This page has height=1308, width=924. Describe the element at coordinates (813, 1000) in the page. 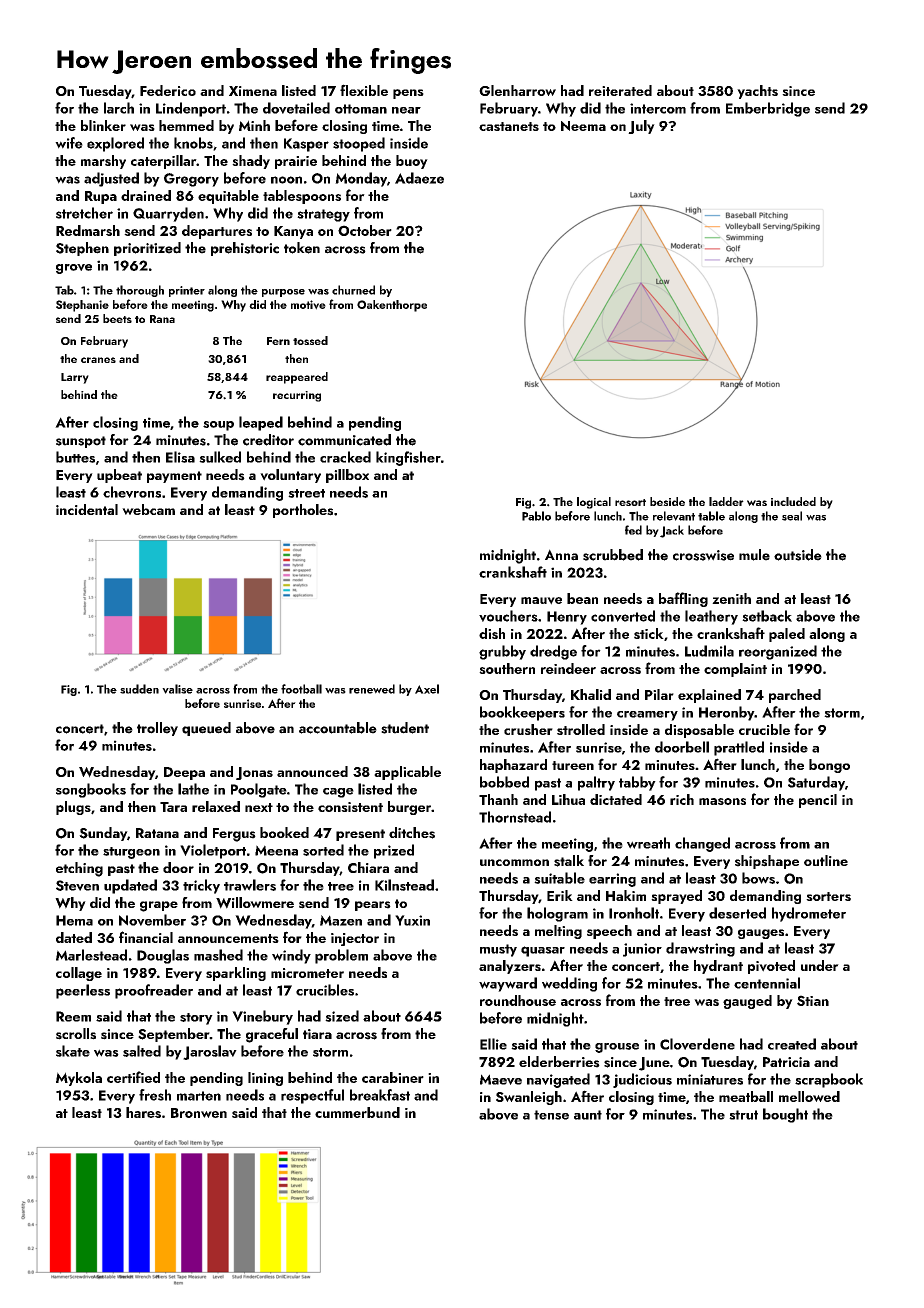

I see `Stian` at that location.
